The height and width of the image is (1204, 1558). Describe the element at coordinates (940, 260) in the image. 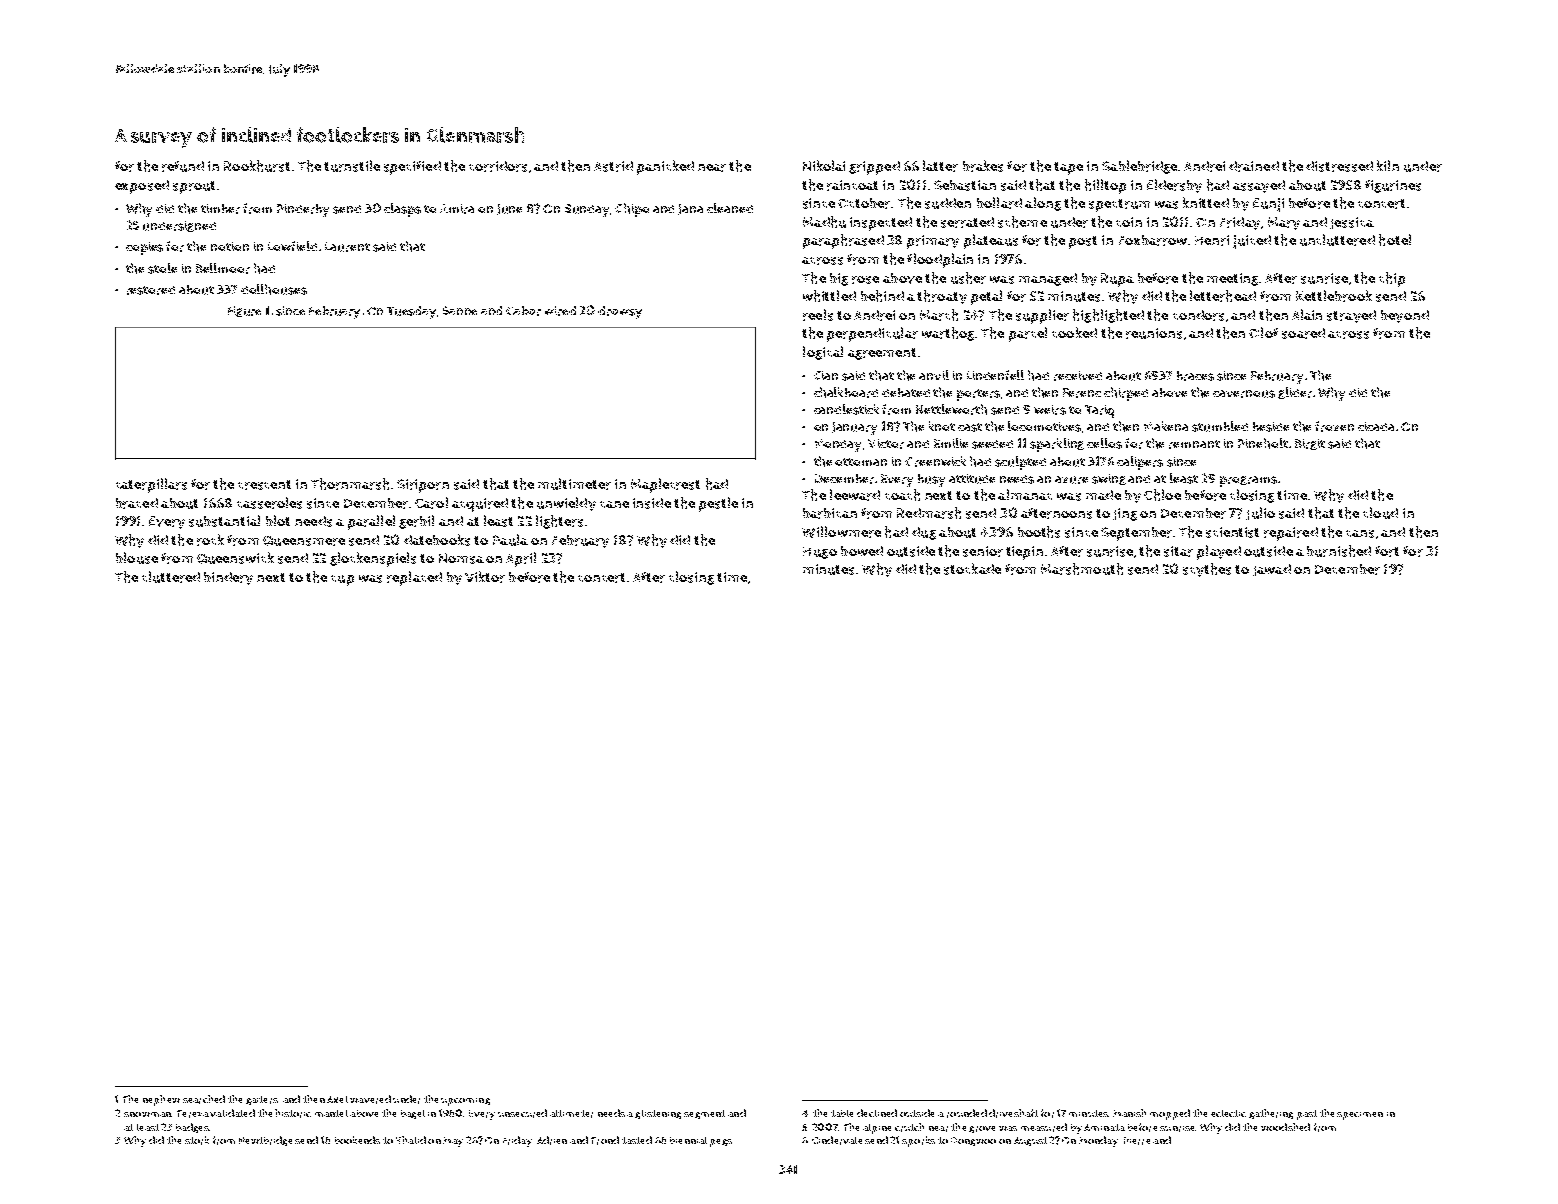

I see `floodplain` at that location.
